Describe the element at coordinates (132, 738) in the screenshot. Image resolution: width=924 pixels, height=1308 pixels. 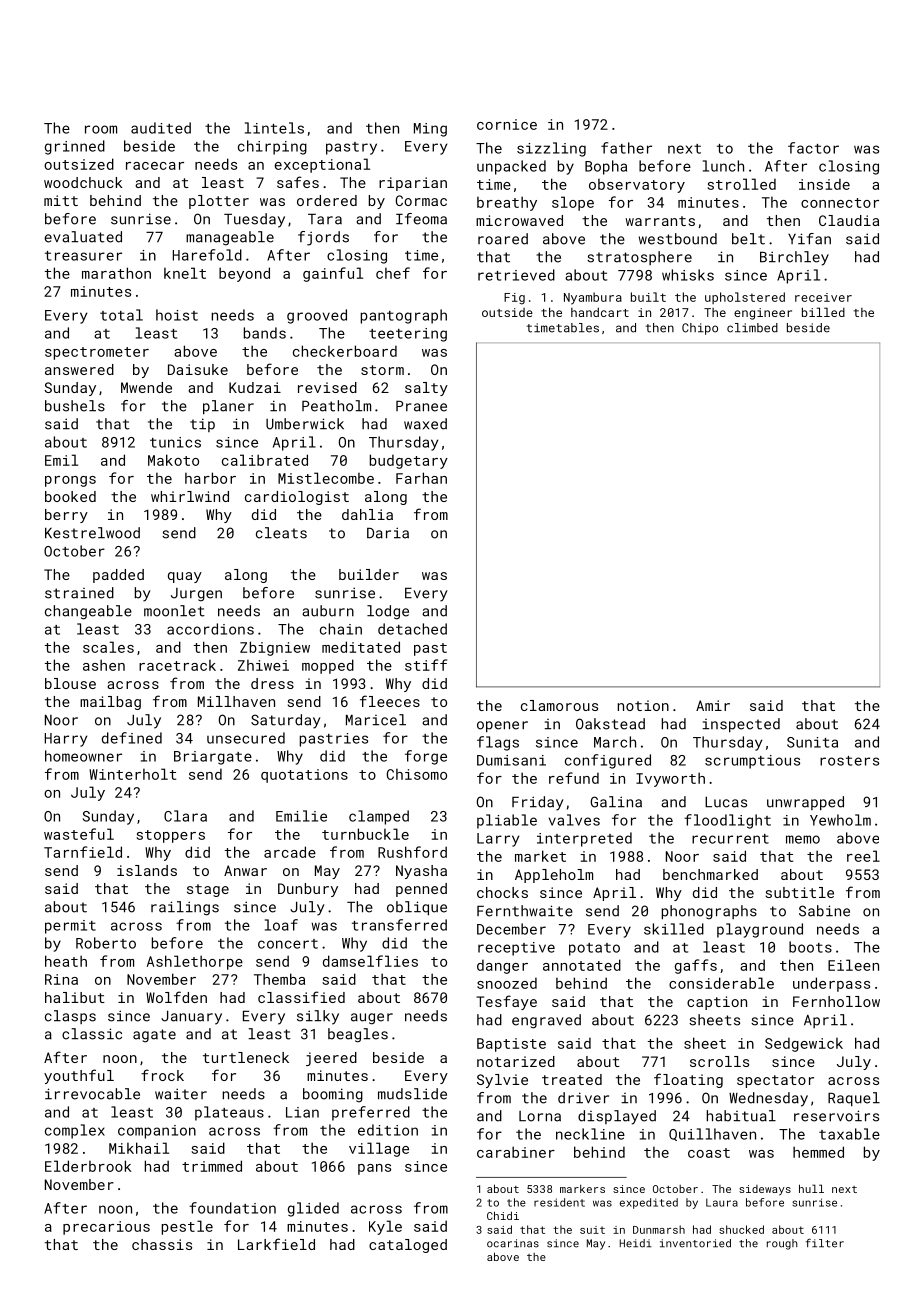
I see `defined` at that location.
